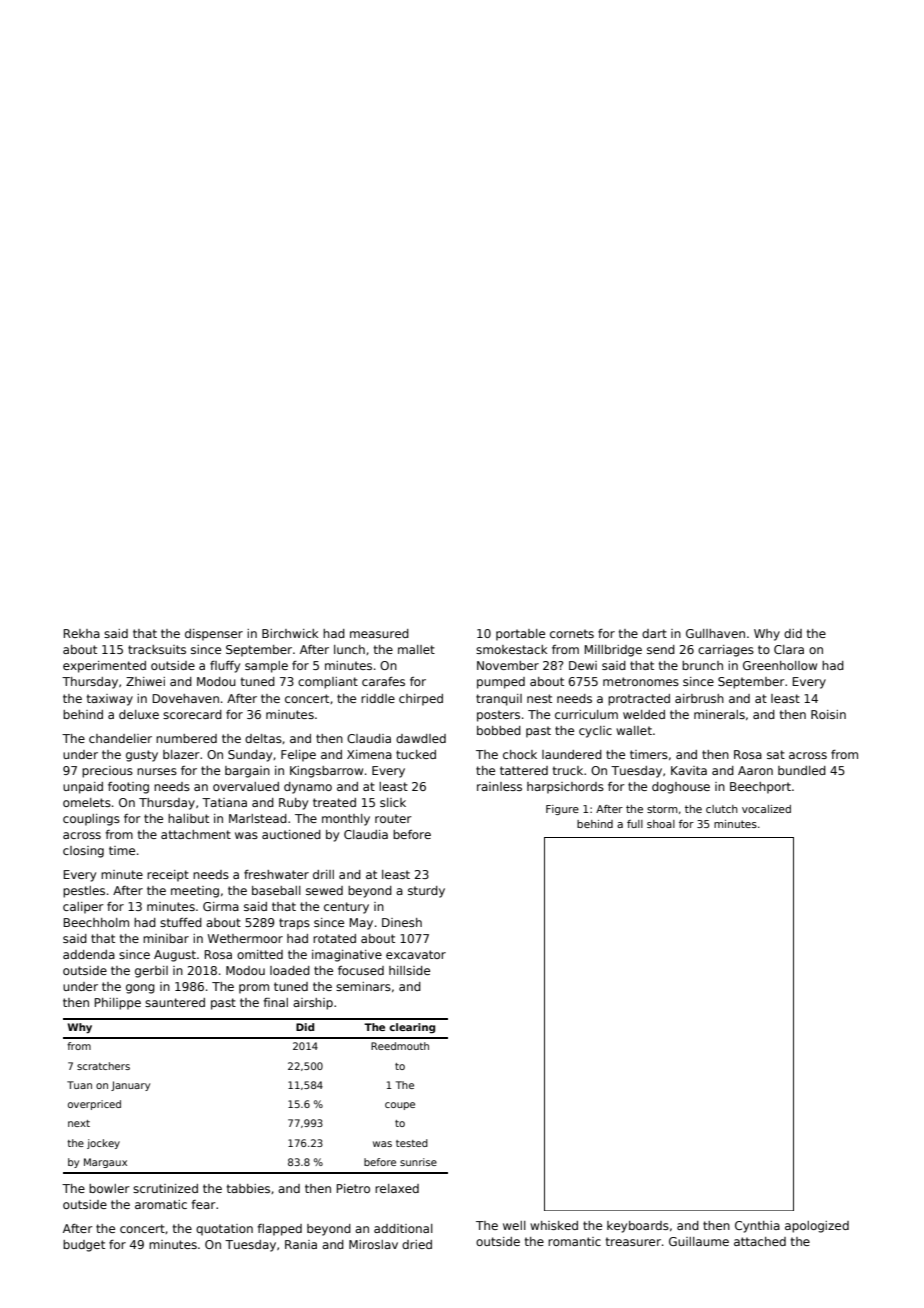 This document has height=1308, width=924. Describe the element at coordinates (175, 1002) in the document. I see `sauntered` at that location.
